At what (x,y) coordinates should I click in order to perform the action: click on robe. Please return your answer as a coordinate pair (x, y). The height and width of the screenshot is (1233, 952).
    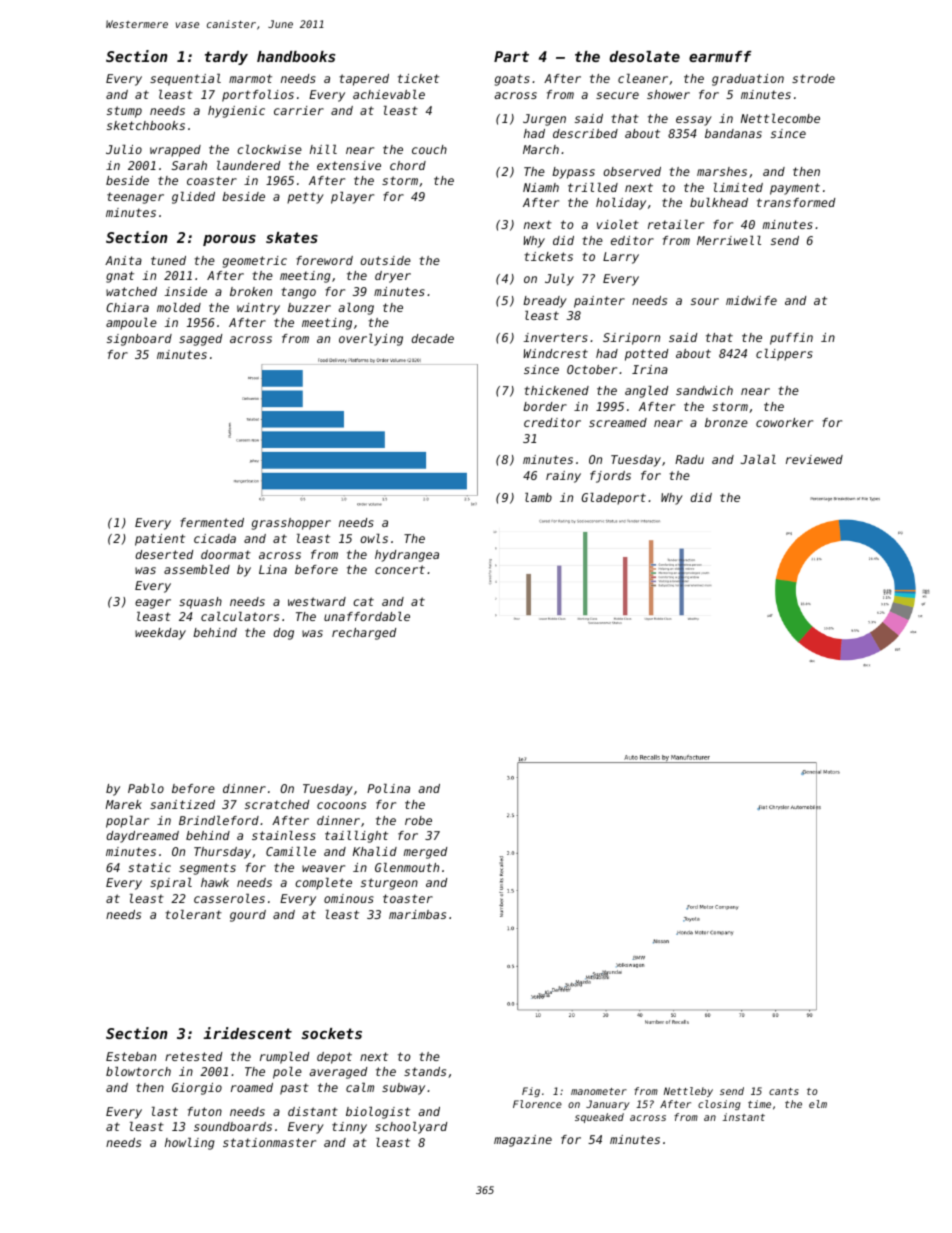
    Looking at the image, I should click on (418, 820).
